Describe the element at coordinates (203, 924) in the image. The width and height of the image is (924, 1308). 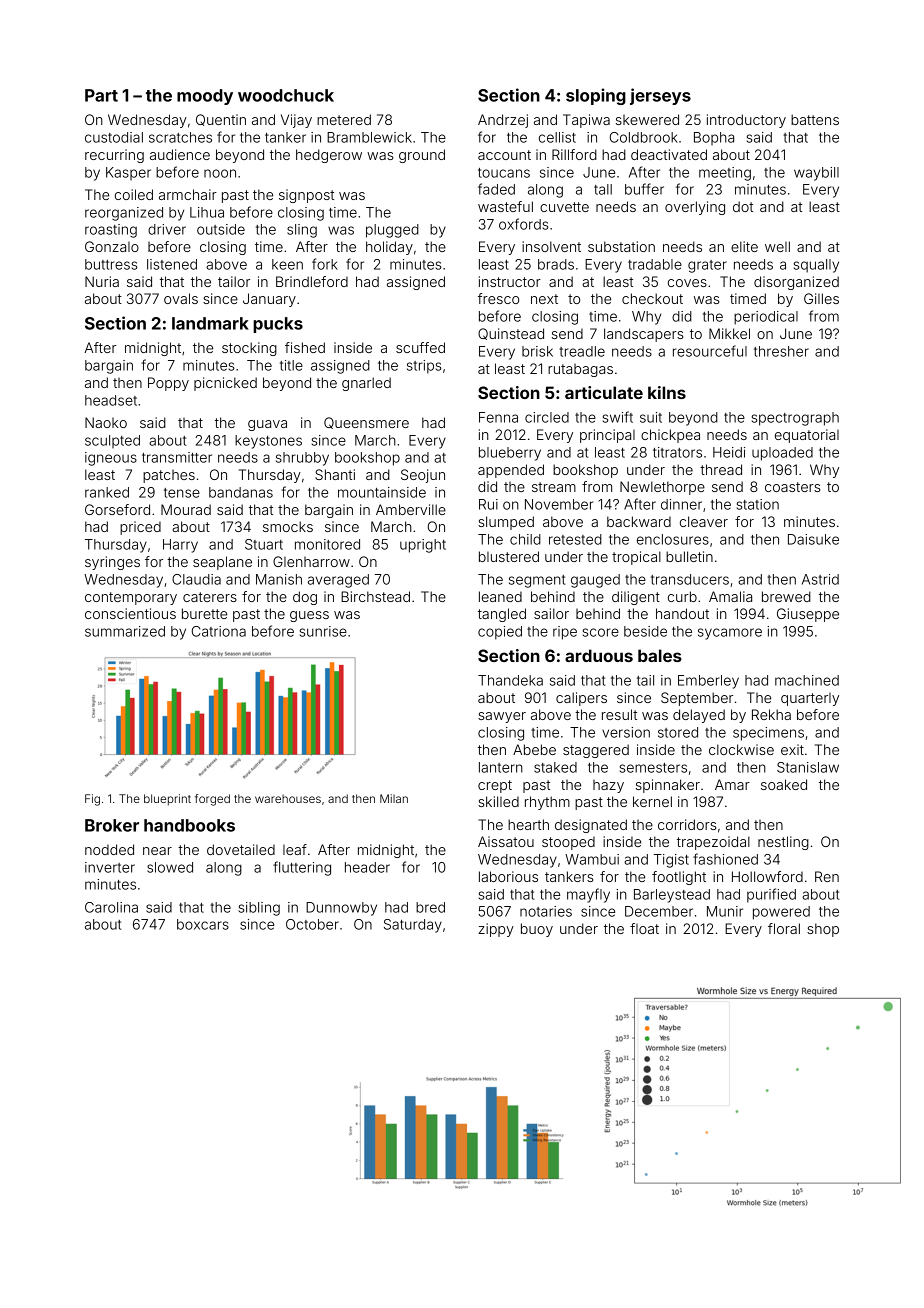
I see `boxcars` at that location.
